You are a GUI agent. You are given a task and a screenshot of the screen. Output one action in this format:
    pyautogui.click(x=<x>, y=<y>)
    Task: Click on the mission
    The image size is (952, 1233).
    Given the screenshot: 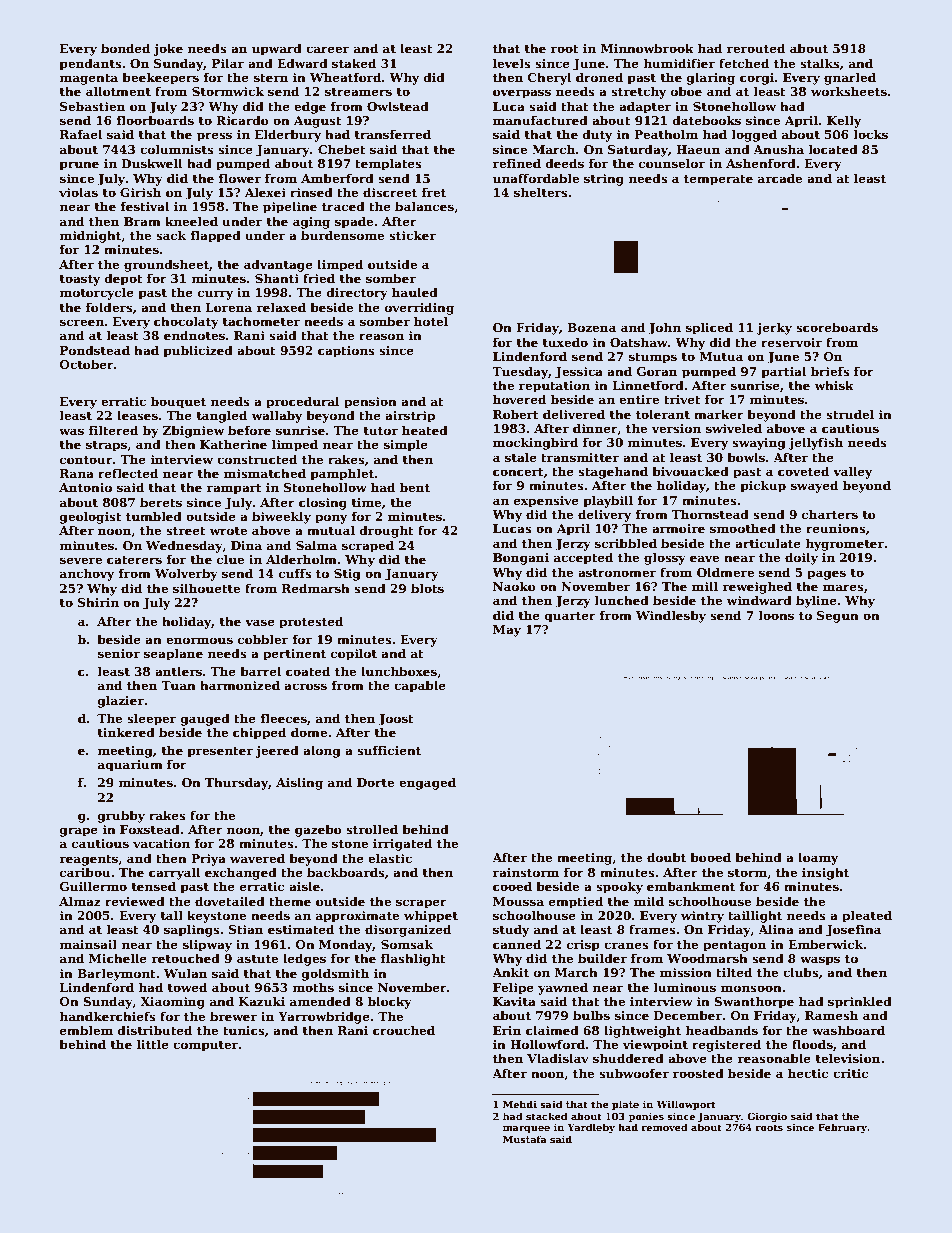 What is the action you would take?
    pyautogui.click(x=686, y=972)
